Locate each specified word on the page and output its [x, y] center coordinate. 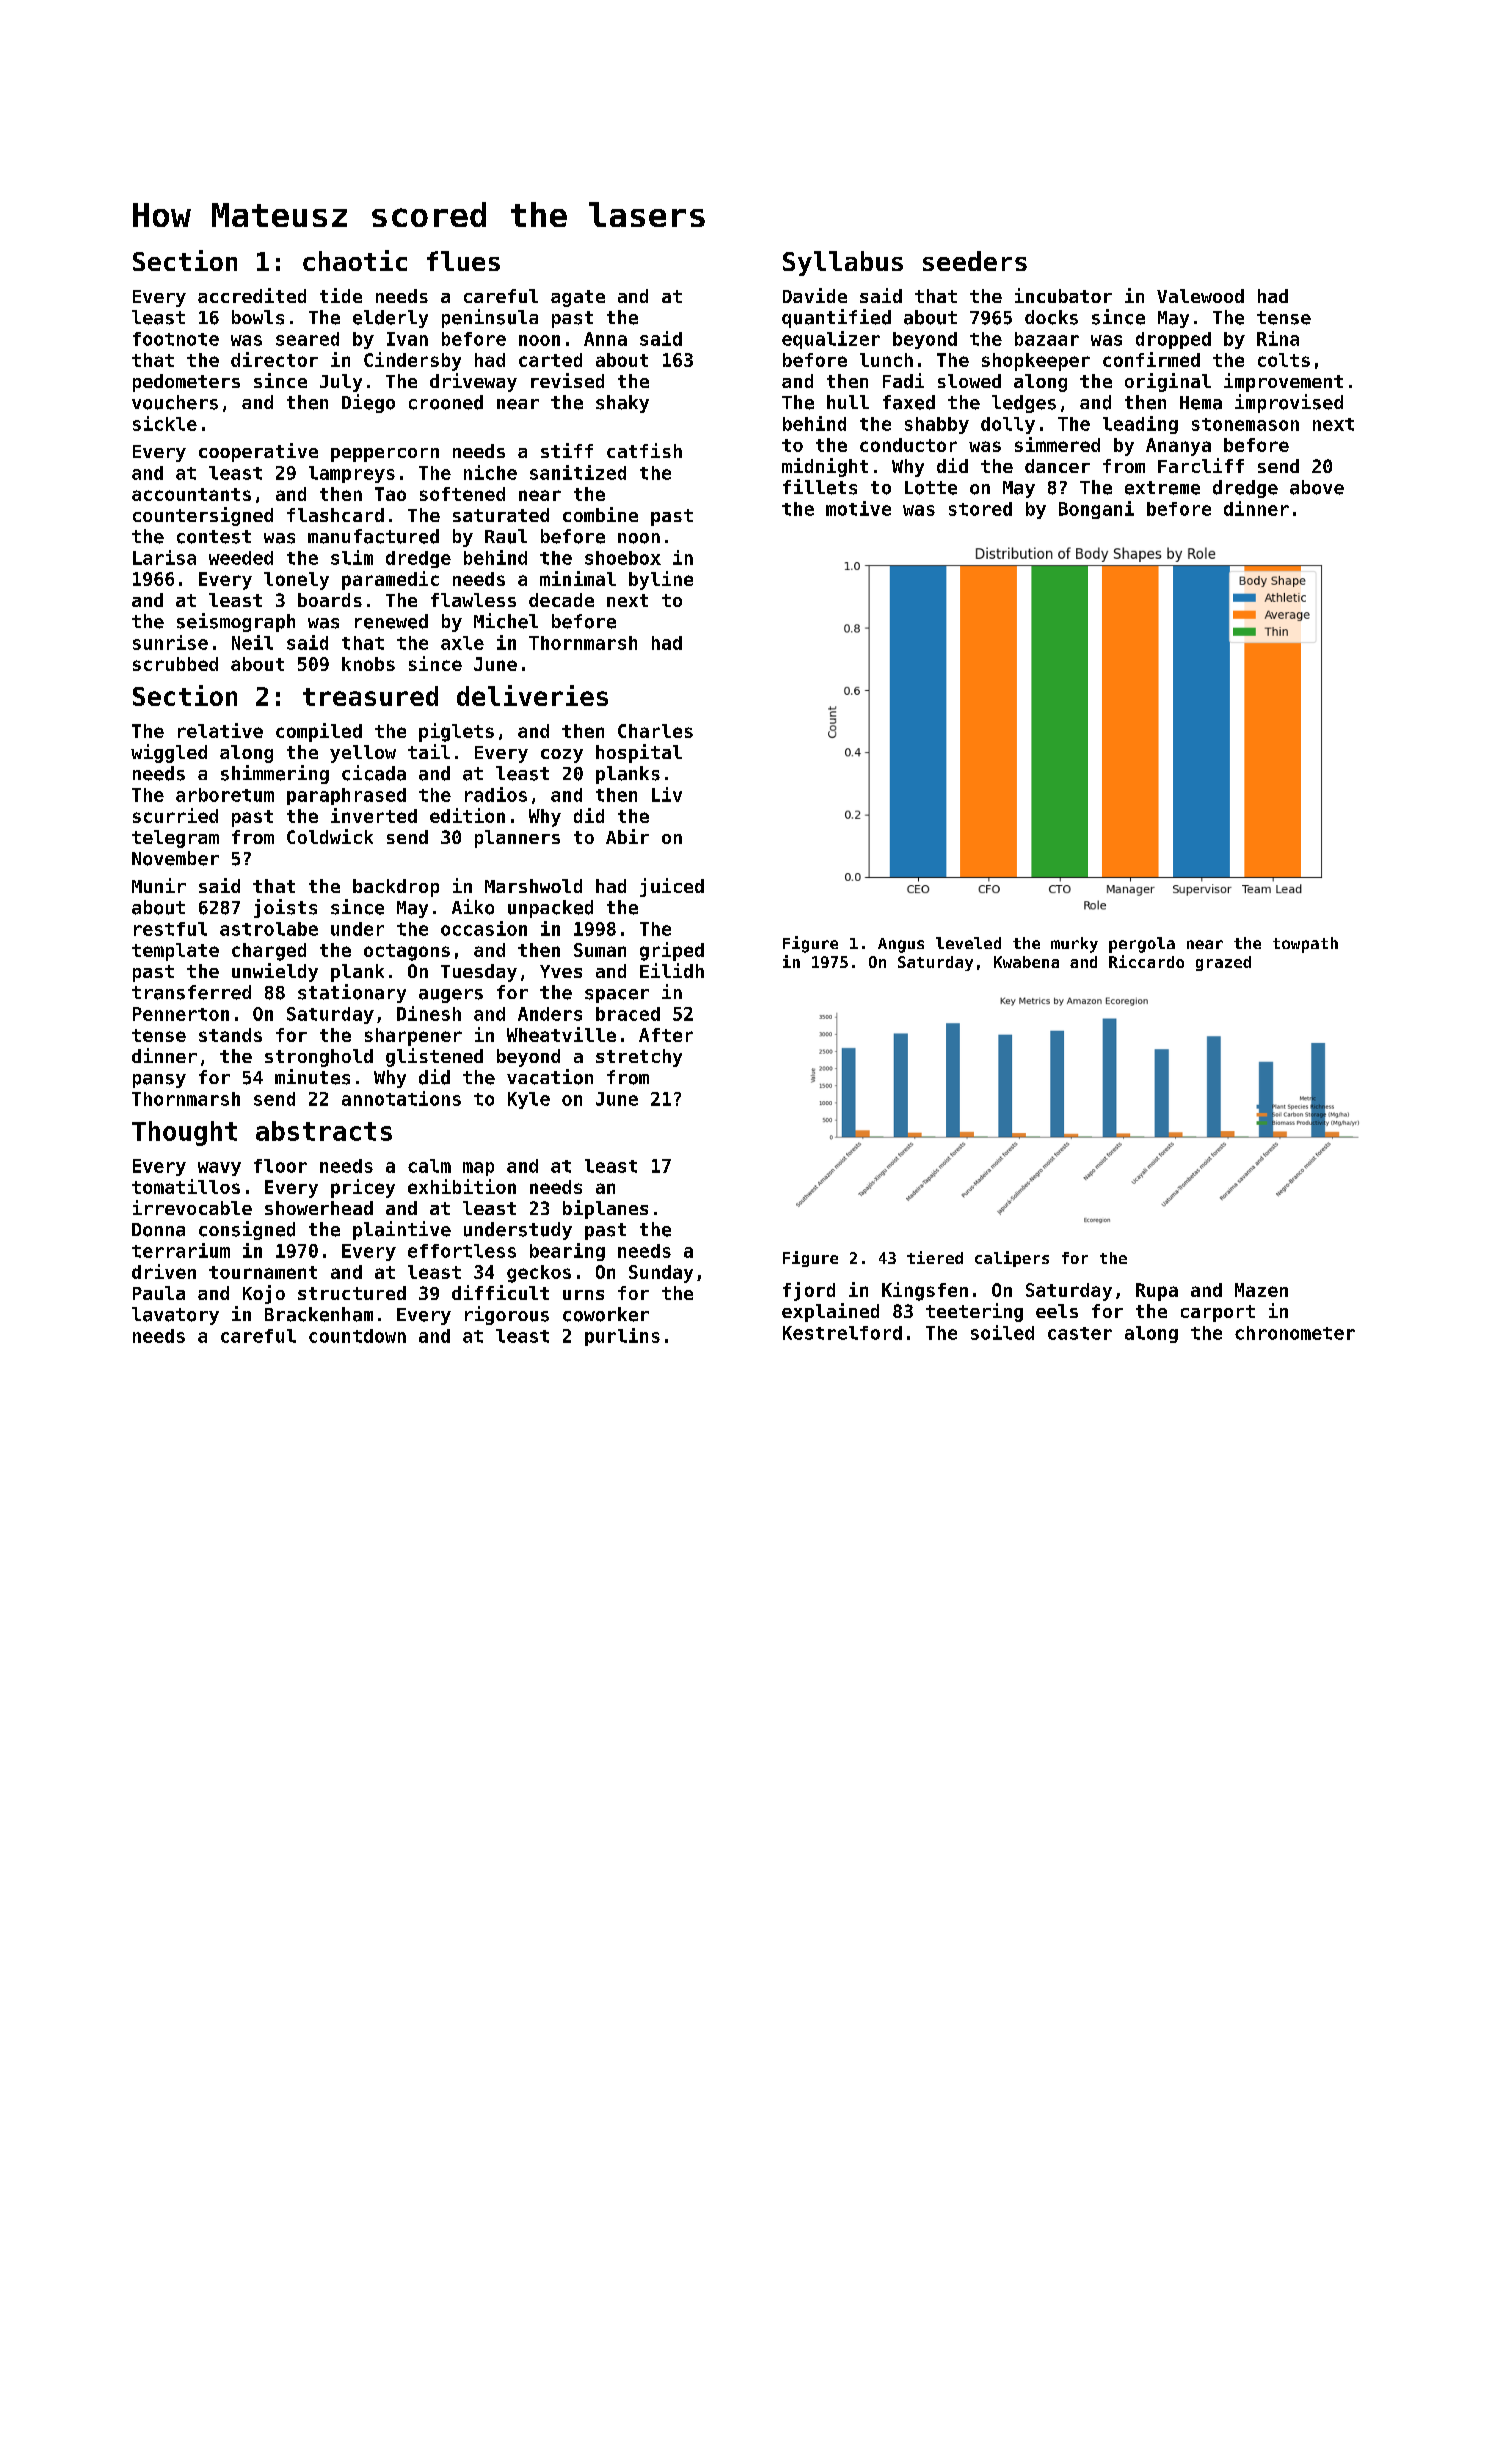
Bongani [1096, 510]
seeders [975, 261]
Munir [159, 885]
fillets [820, 487]
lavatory [175, 1316]
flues [463, 261]
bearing [567, 1252]
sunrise [170, 642]
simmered [1057, 444]
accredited [252, 295]
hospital [639, 753]
